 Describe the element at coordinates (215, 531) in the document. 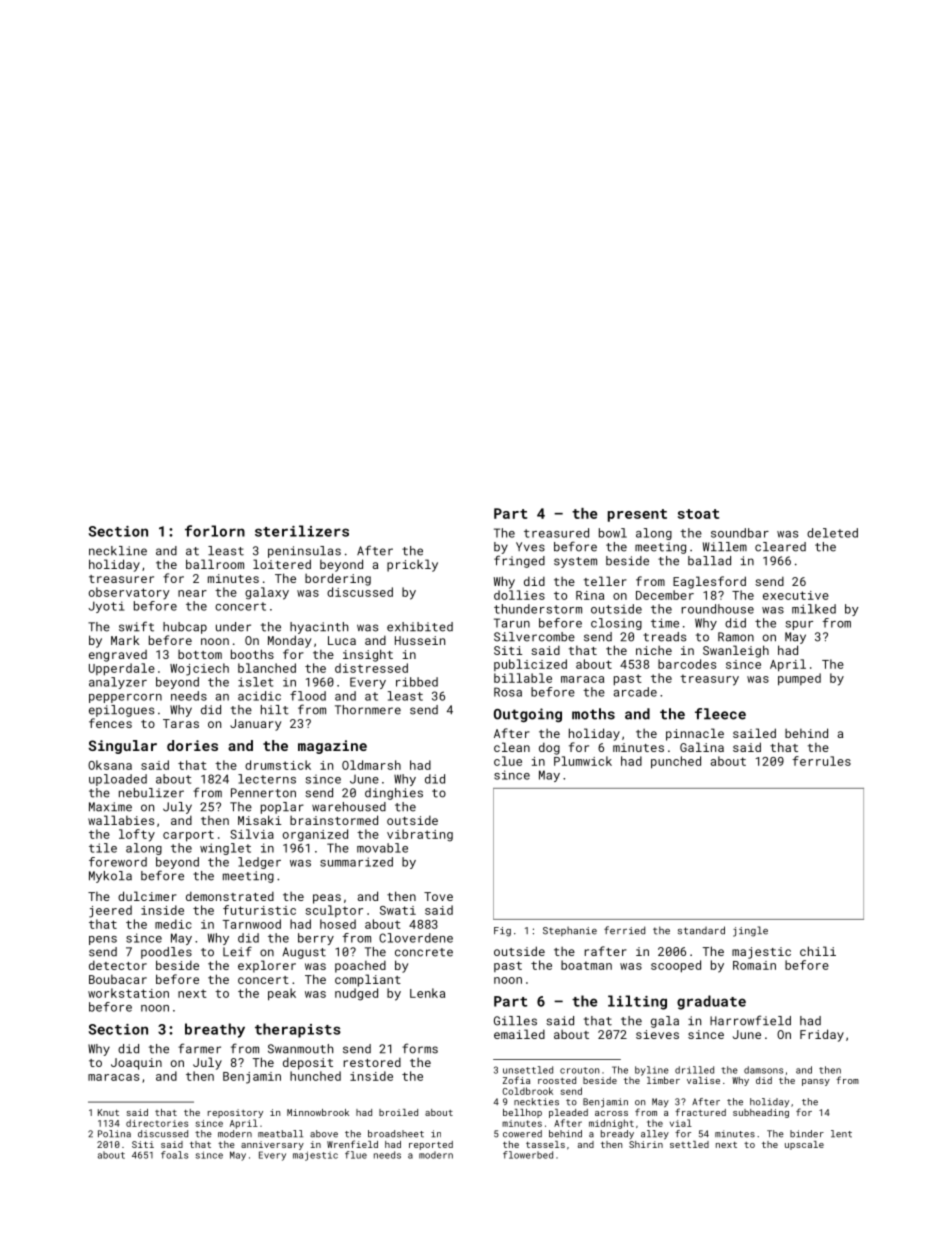

I see `forlorn` at that location.
